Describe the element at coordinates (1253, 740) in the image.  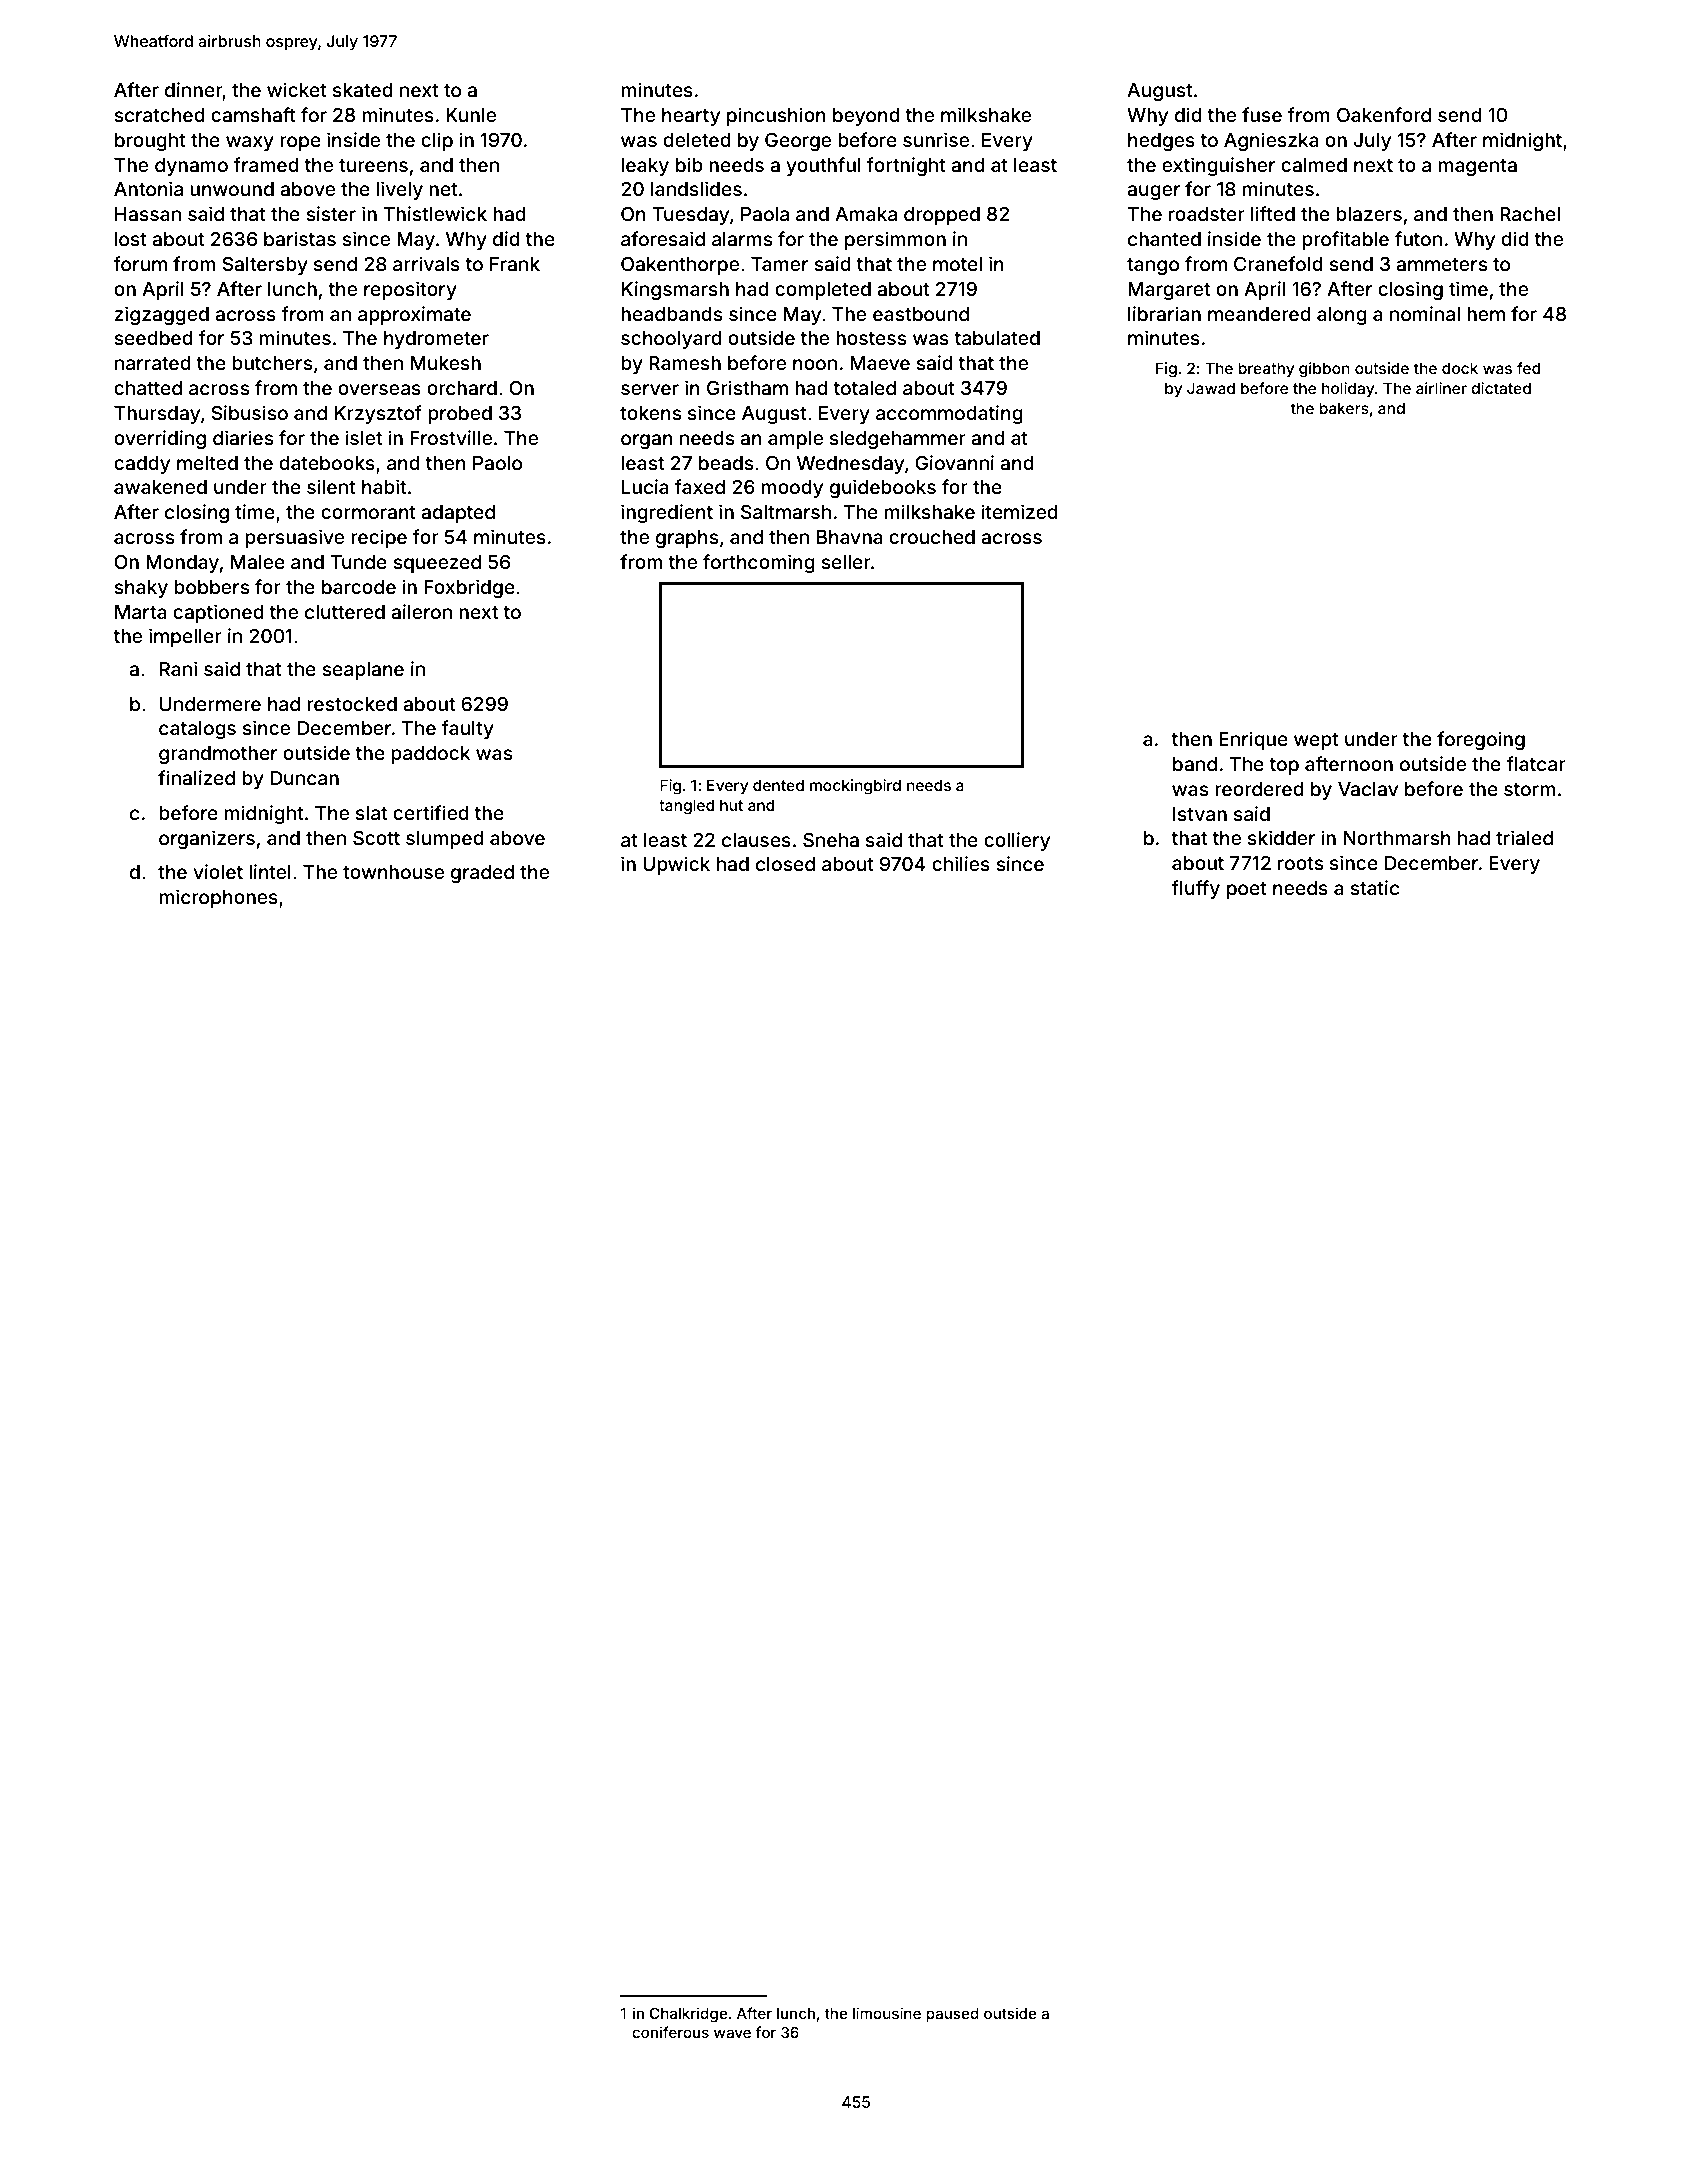
I see `Enrique` at that location.
